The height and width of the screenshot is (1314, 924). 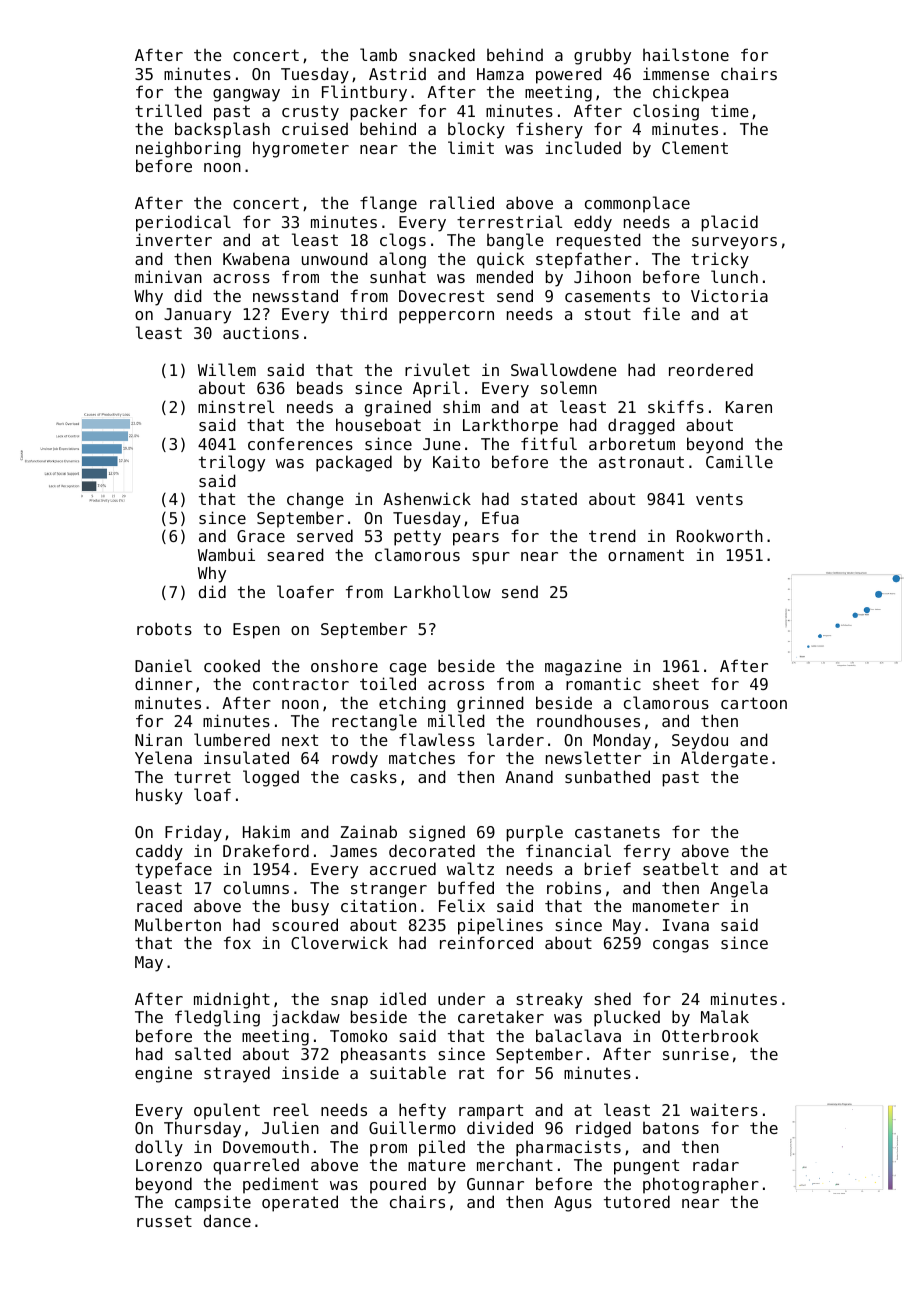 What do you see at coordinates (549, 499) in the screenshot?
I see `stated` at bounding box center [549, 499].
